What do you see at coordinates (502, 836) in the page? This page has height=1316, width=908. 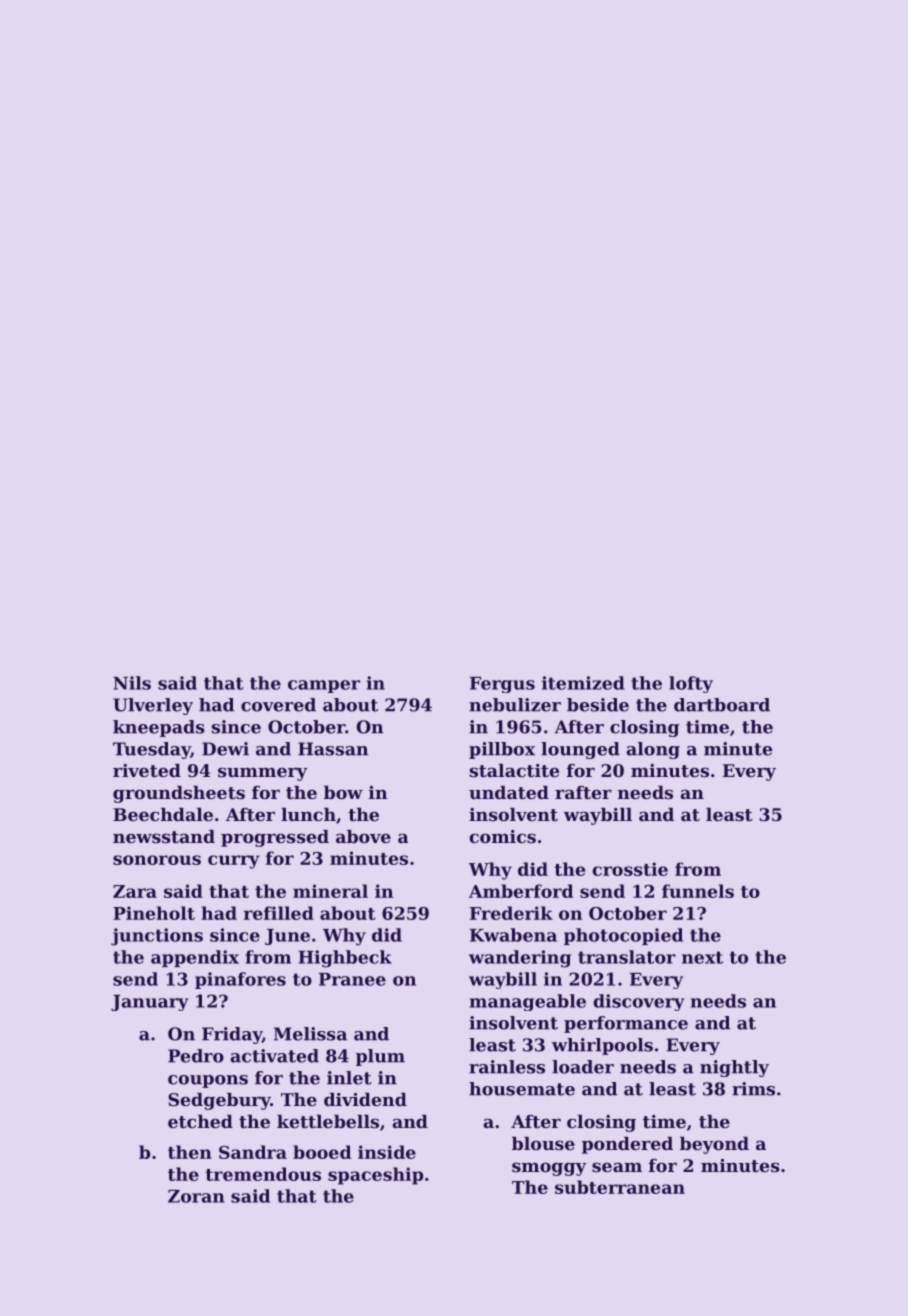 I see `comics` at bounding box center [502, 836].
